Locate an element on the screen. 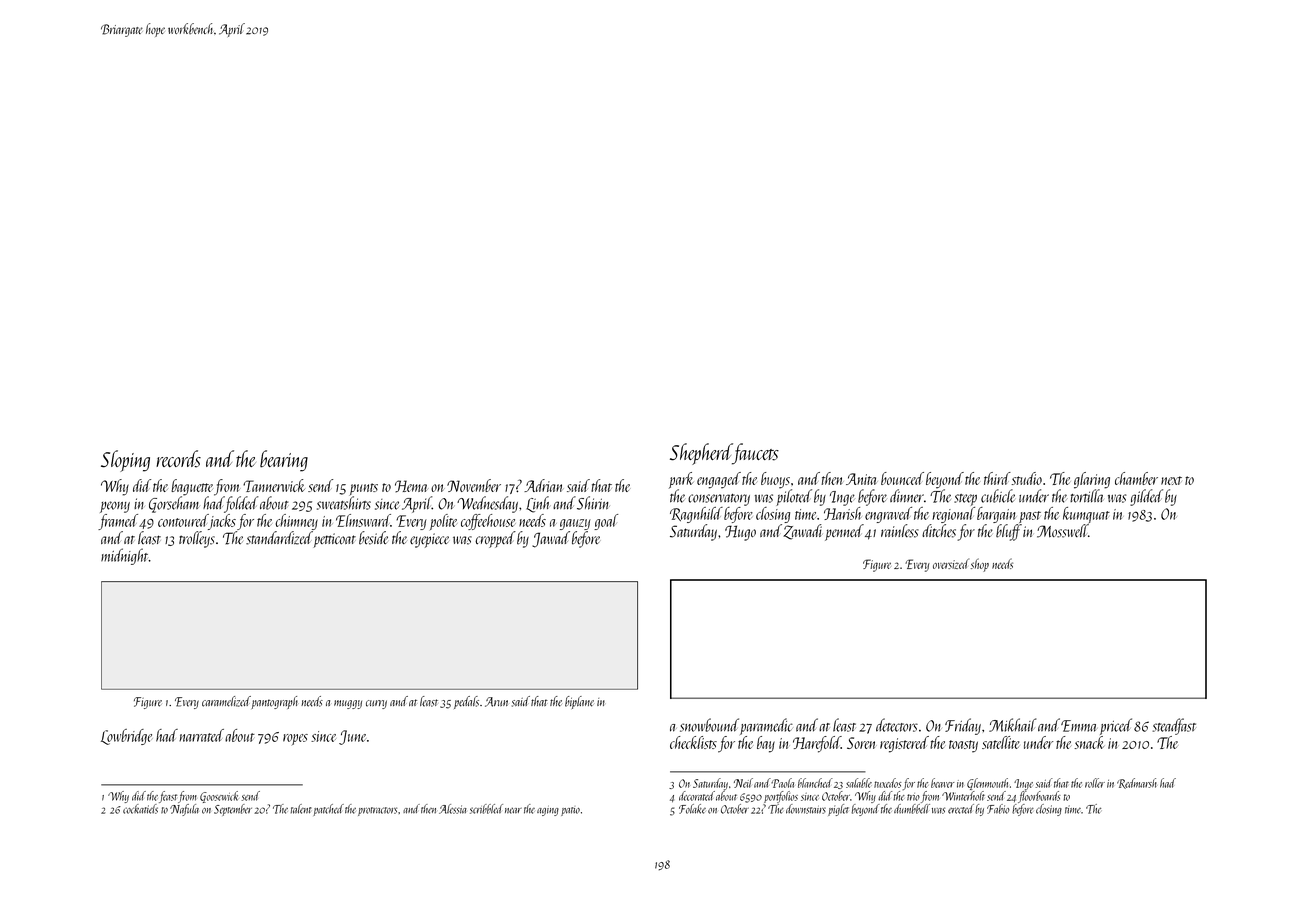 This screenshot has height=924, width=1308. bearing is located at coordinates (284, 461).
